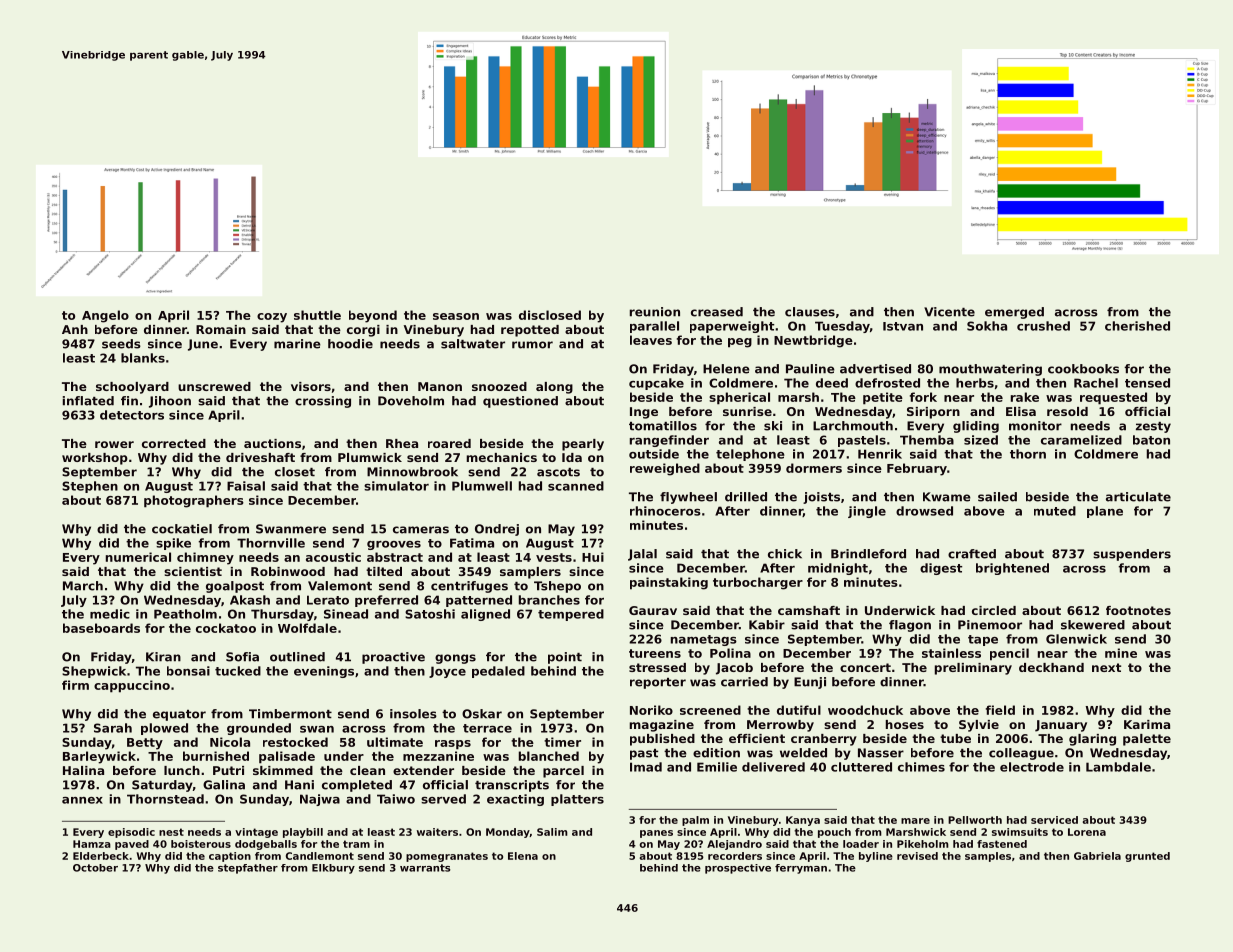 The height and width of the screenshot is (952, 1233). What do you see at coordinates (549, 756) in the screenshot?
I see `blanched` at bounding box center [549, 756].
